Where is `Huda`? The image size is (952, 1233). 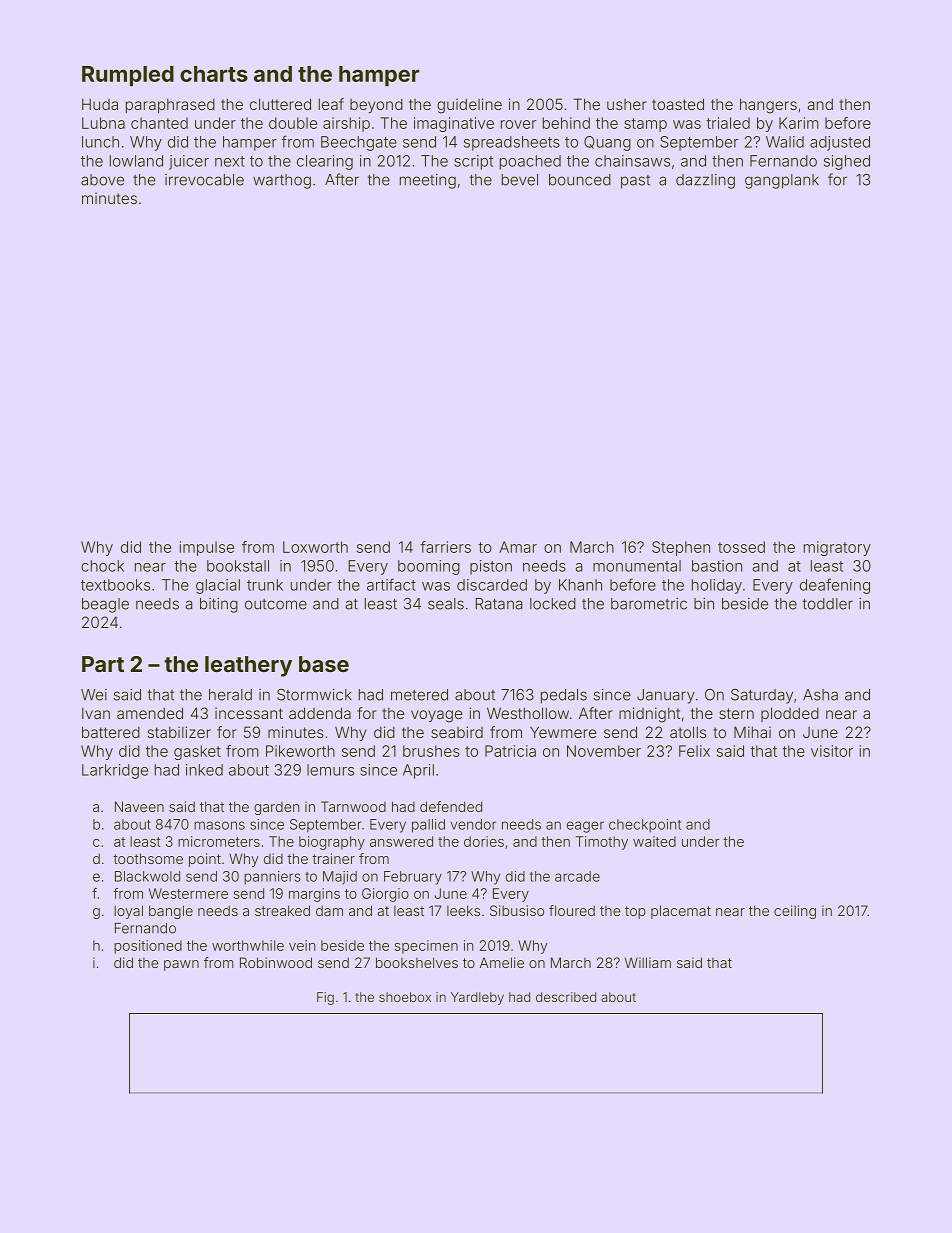 Huda is located at coordinates (100, 104).
